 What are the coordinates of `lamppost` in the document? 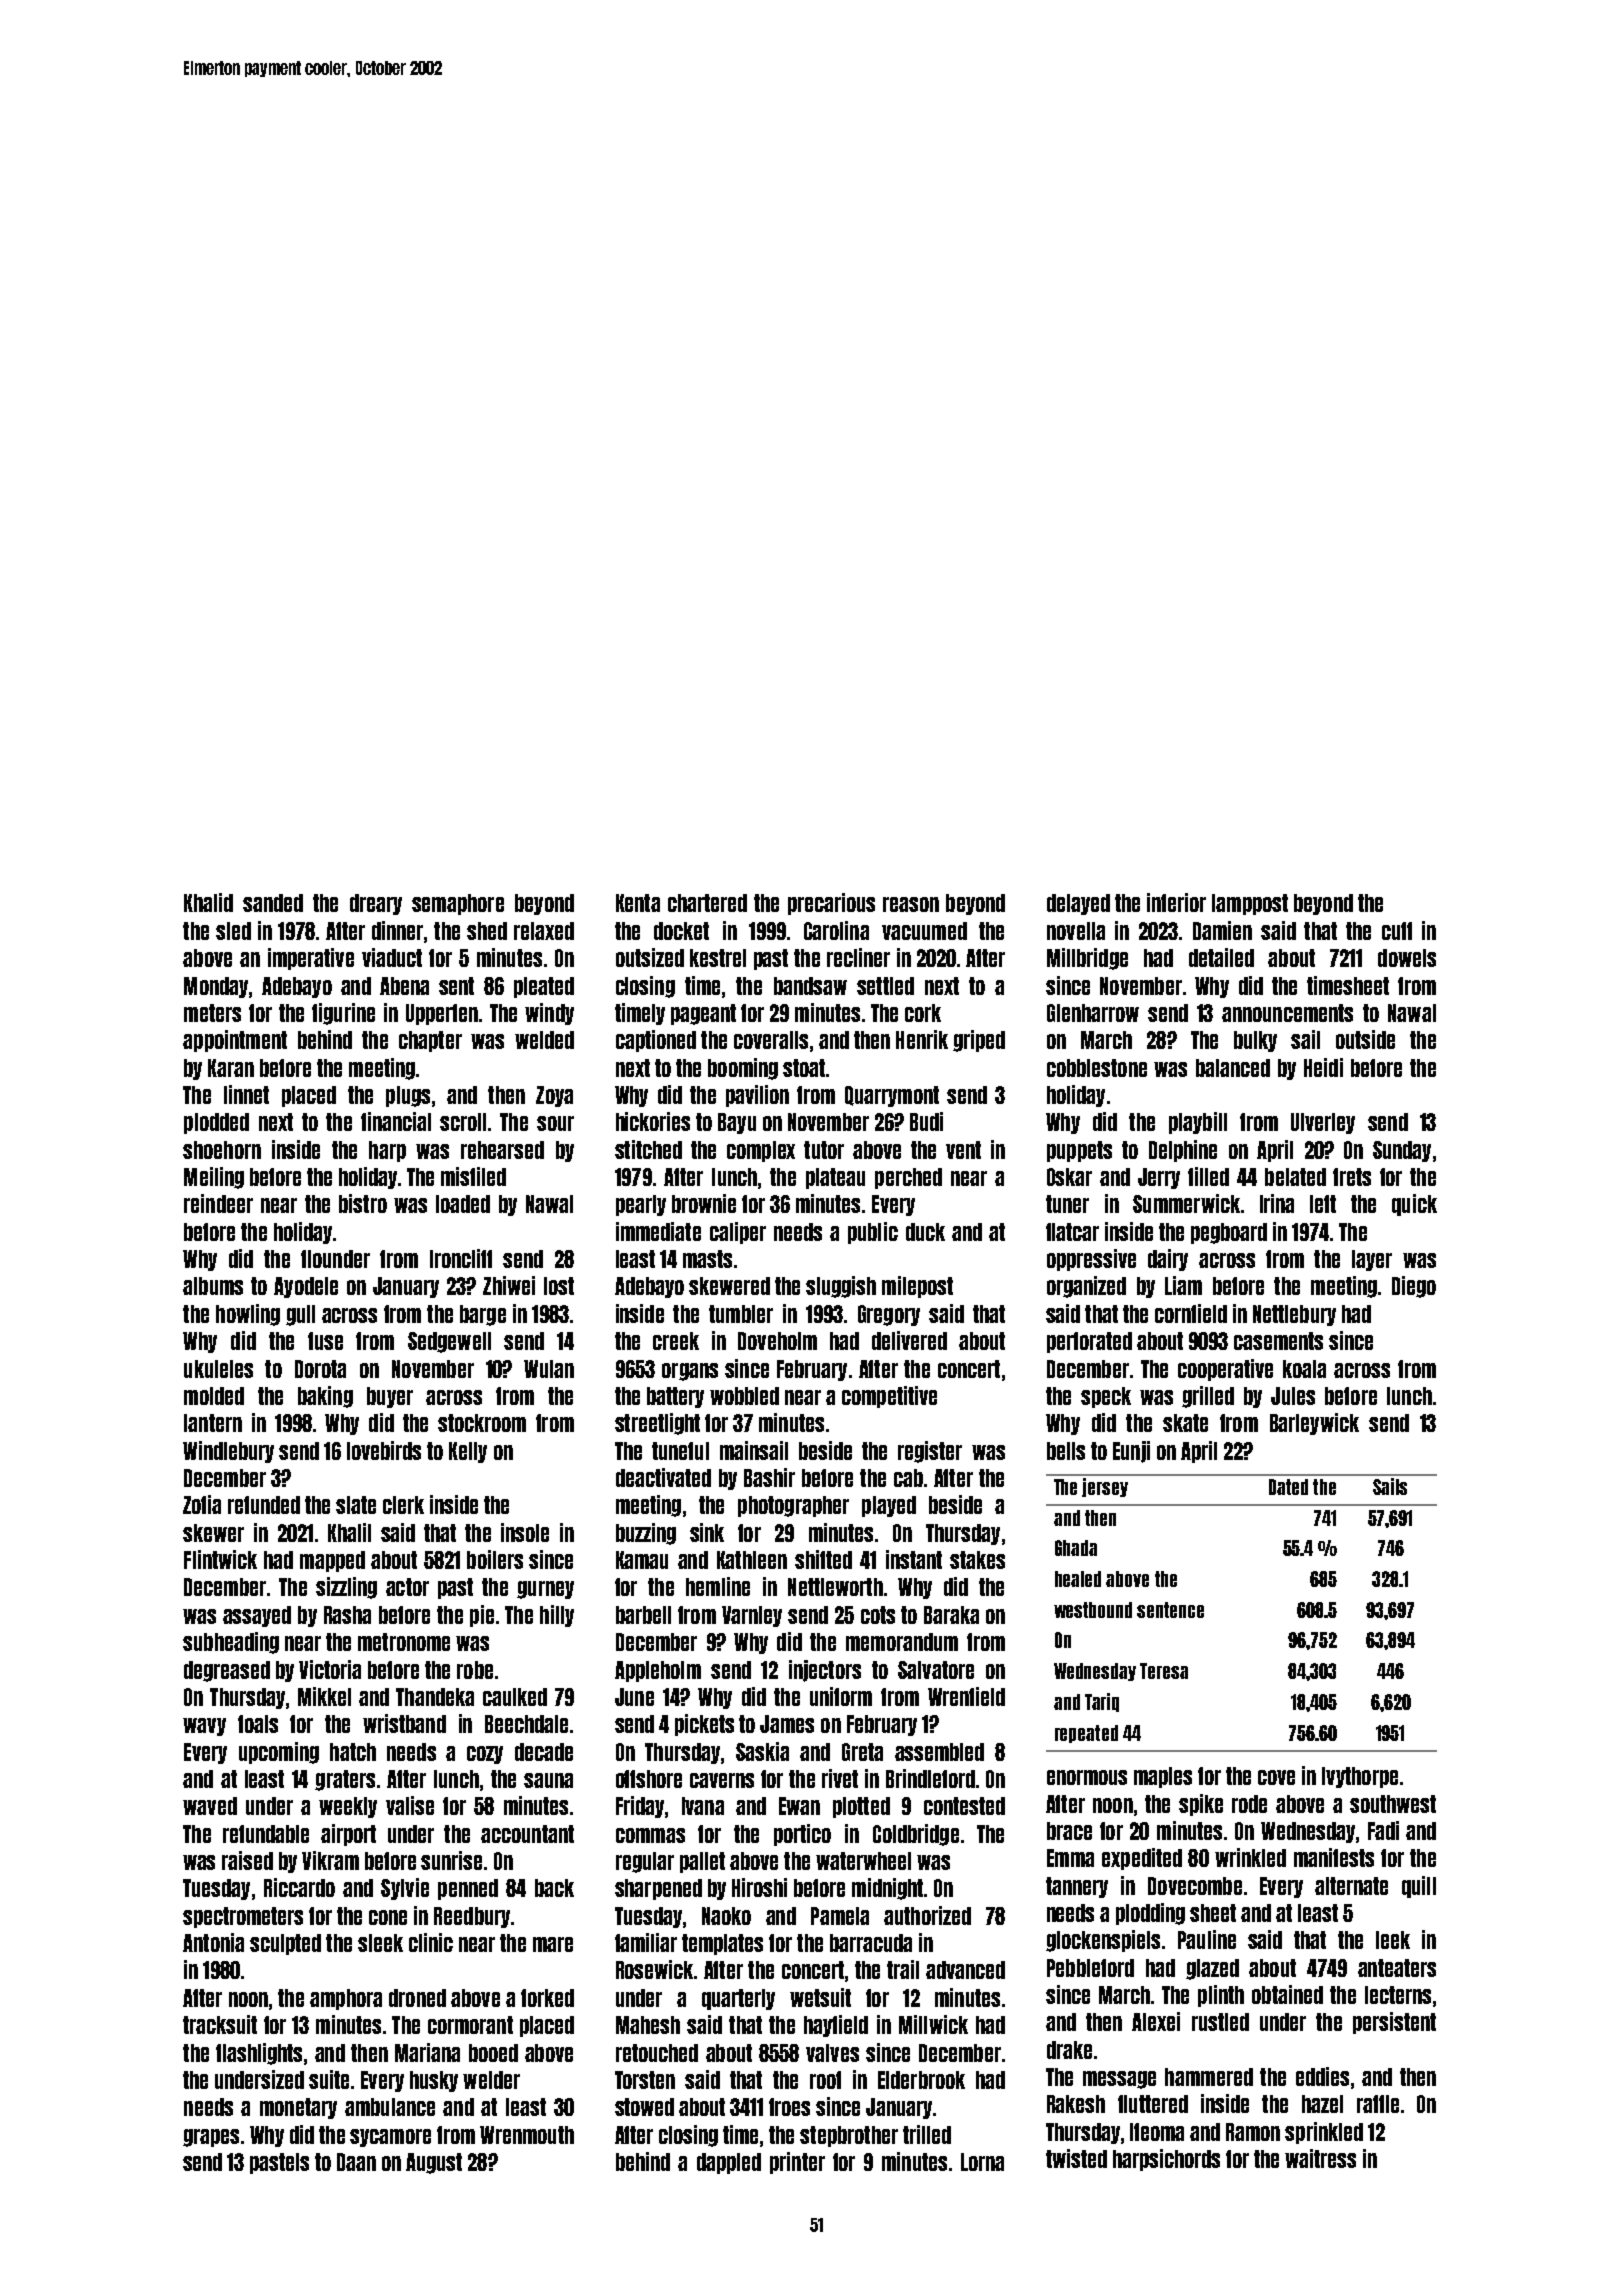 It's located at (1250, 904).
